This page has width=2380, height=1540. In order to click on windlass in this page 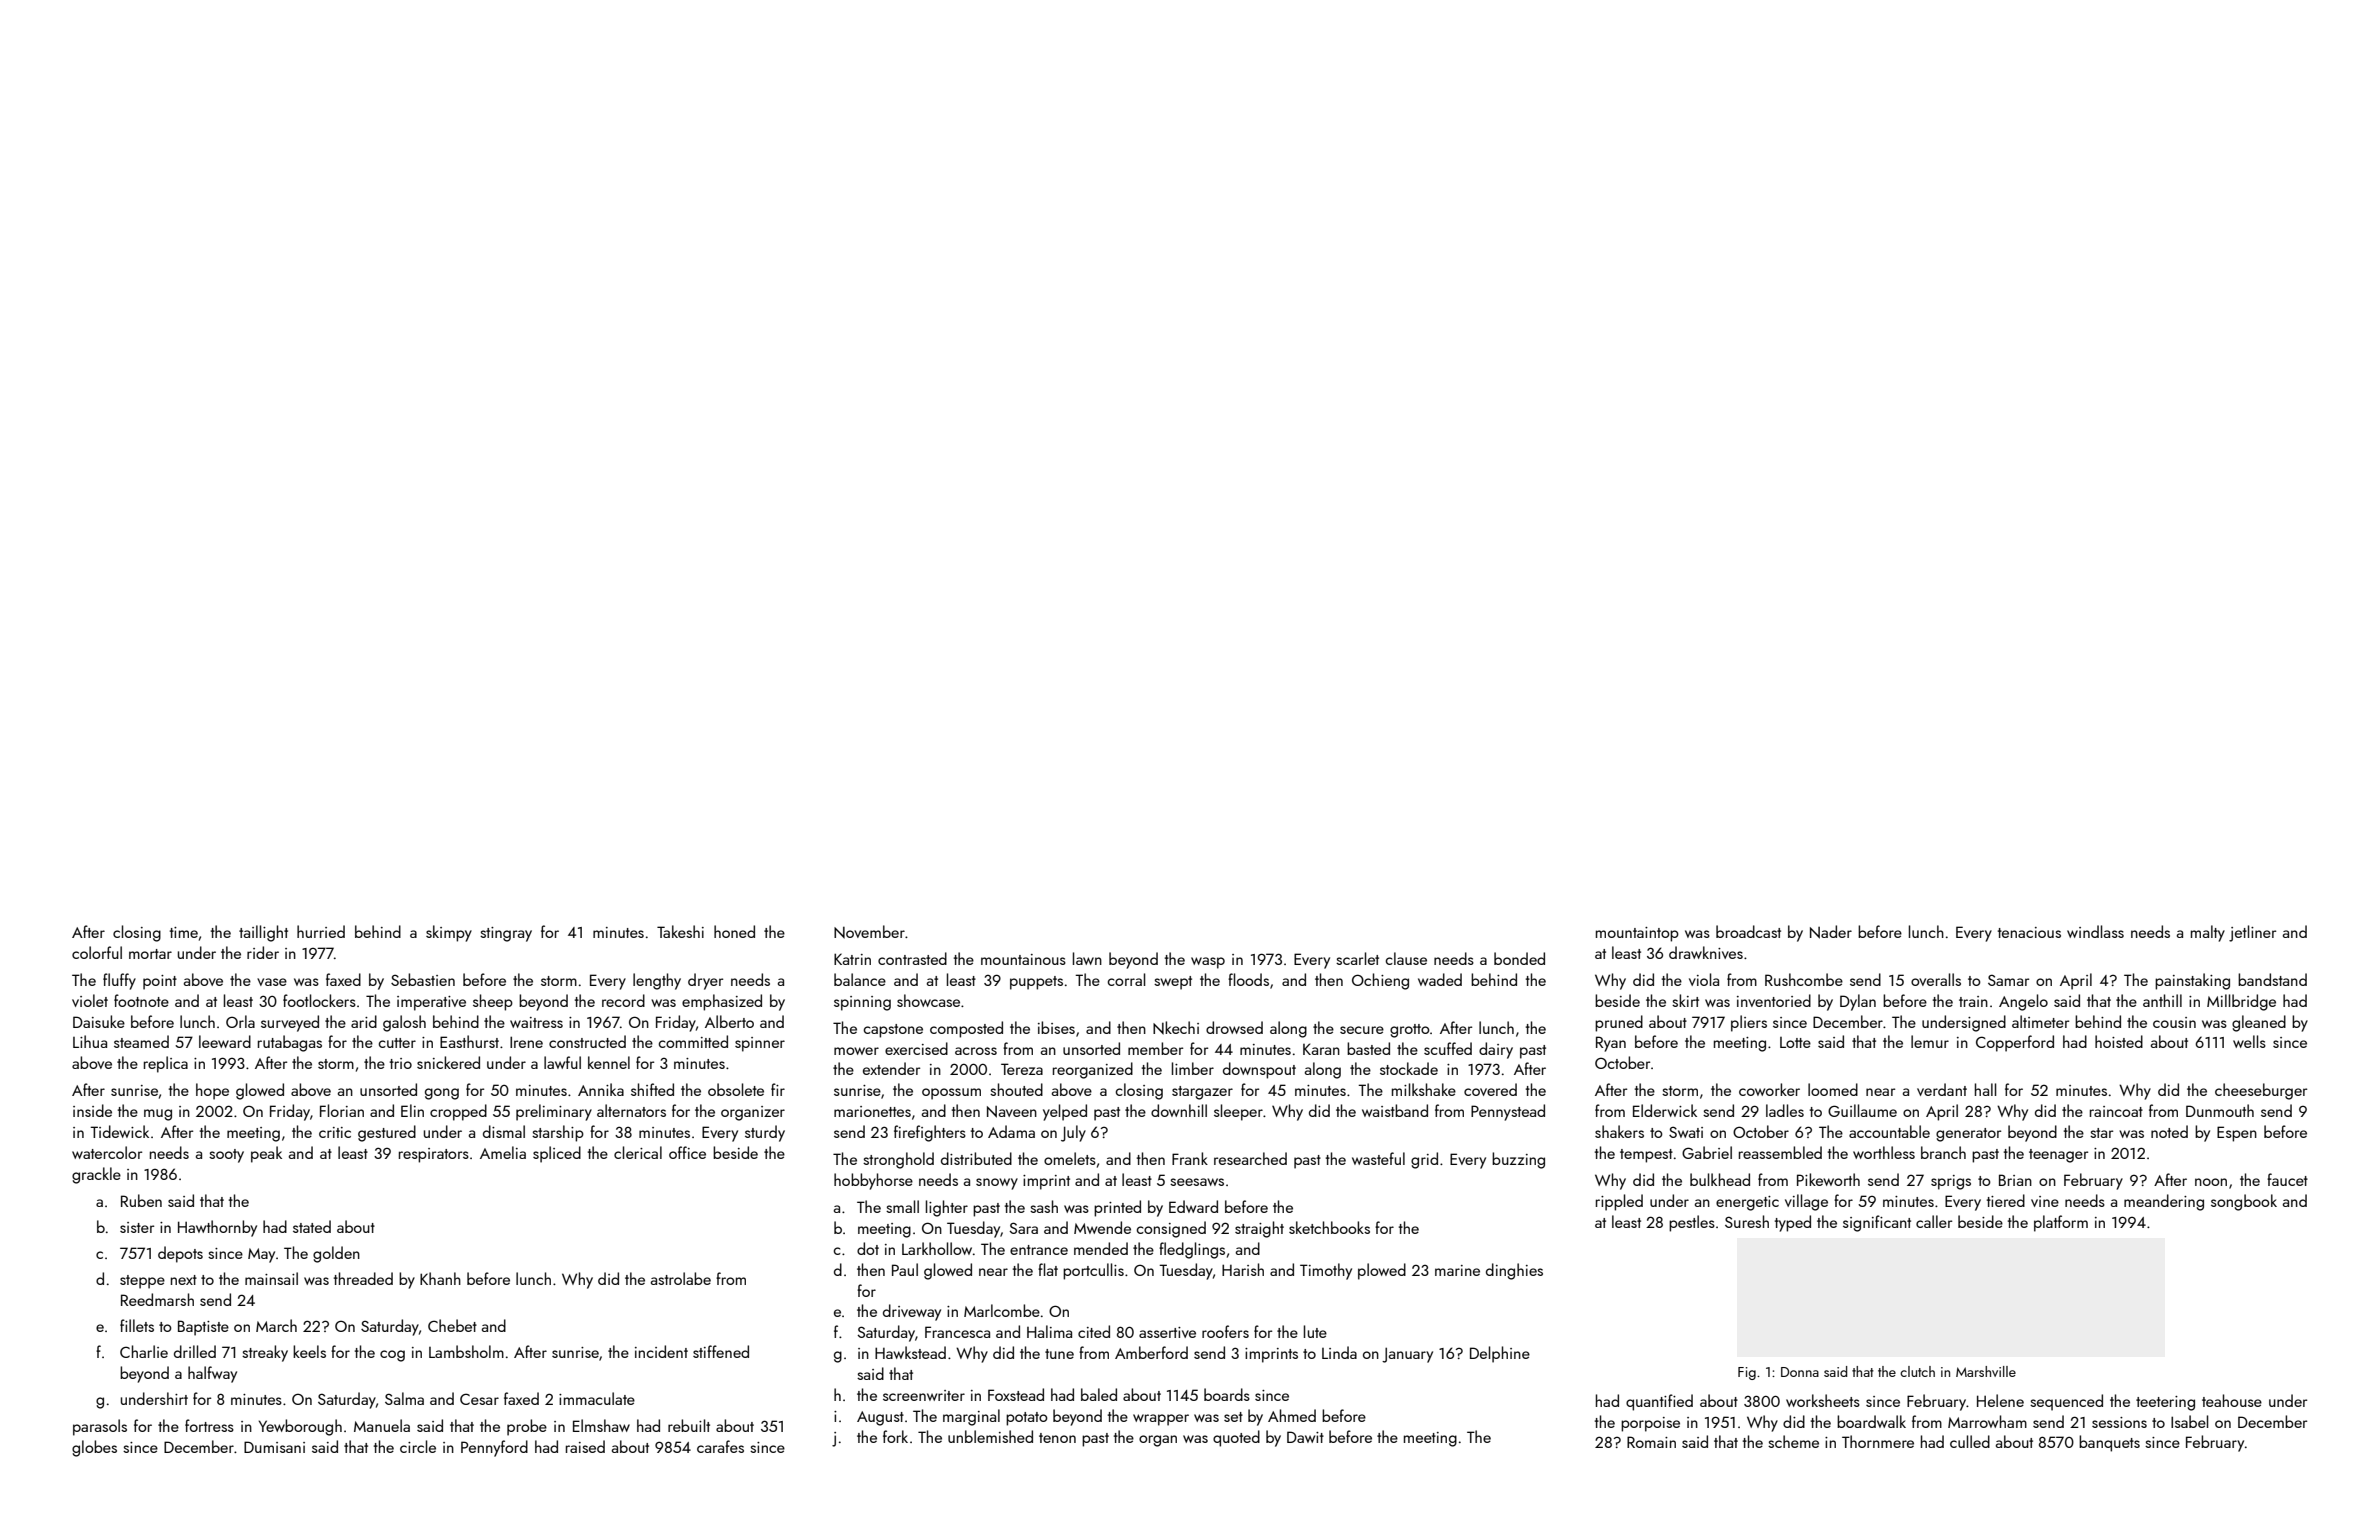, I will do `click(2095, 931)`.
